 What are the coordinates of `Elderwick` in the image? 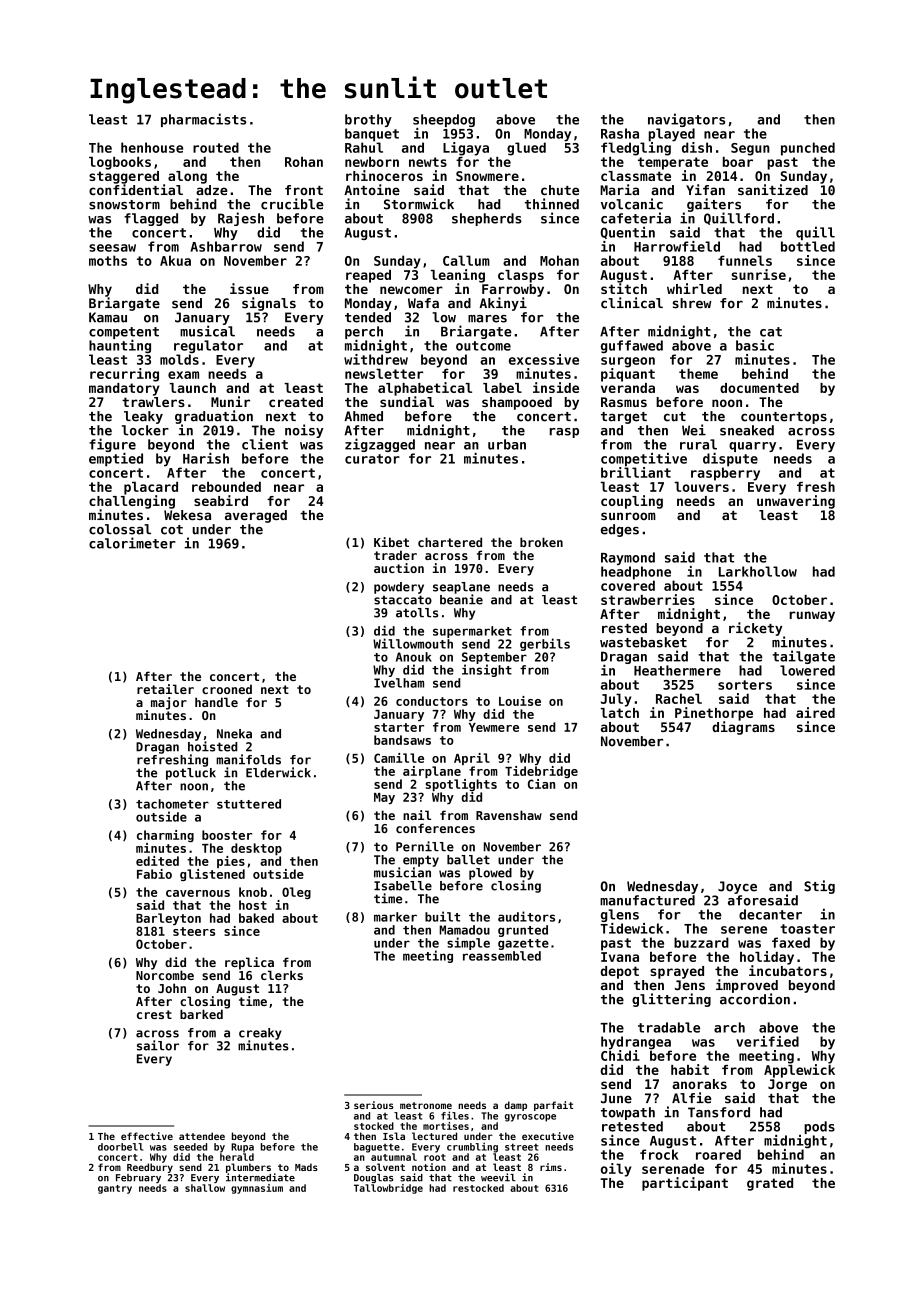 It's located at (278, 772).
